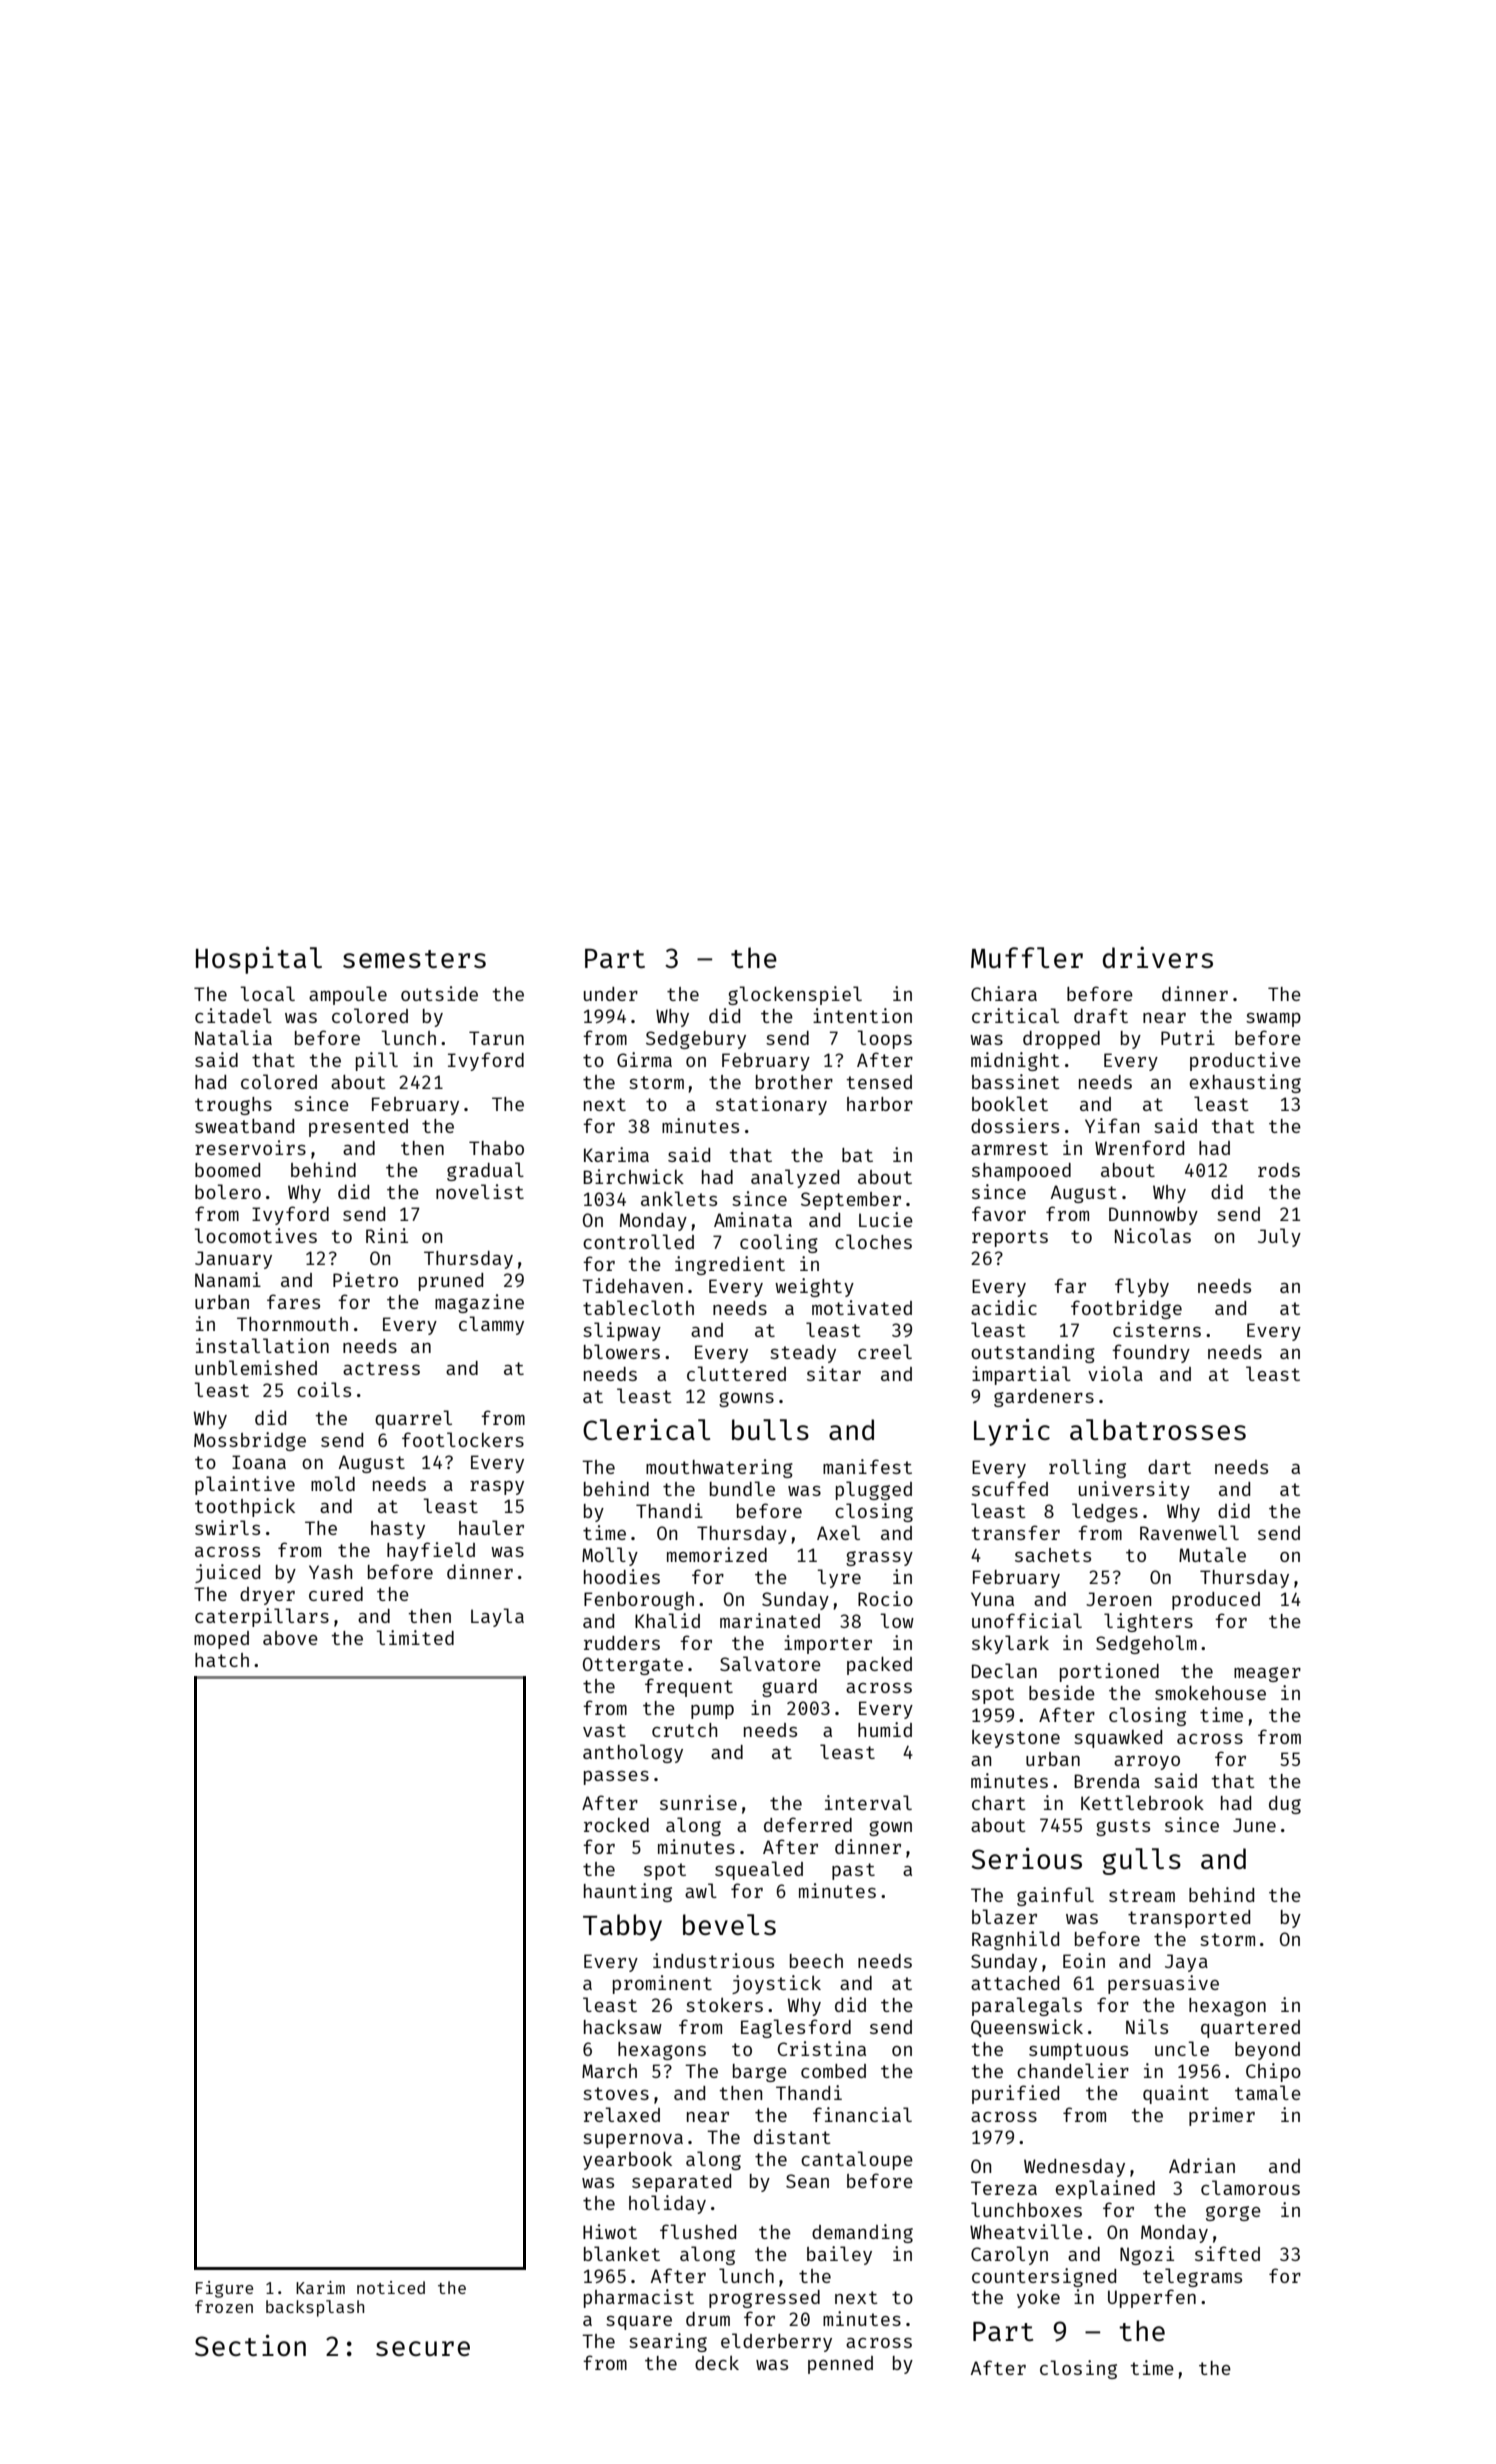  What do you see at coordinates (1216, 1601) in the document?
I see `produced` at bounding box center [1216, 1601].
